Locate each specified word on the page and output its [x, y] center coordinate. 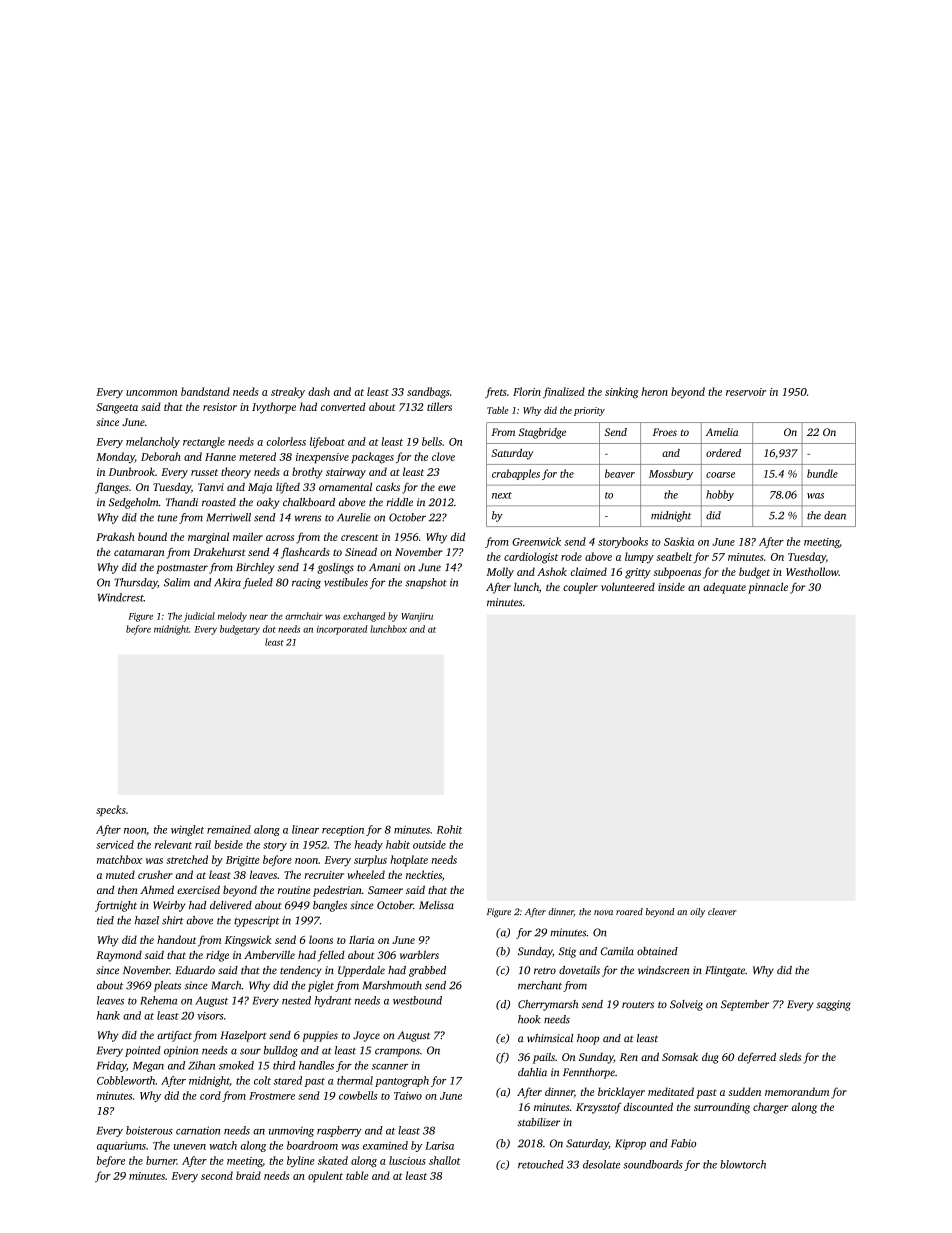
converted [343, 406]
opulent [325, 1176]
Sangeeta [117, 408]
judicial [199, 617]
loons [321, 939]
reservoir [746, 392]
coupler [580, 588]
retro [545, 971]
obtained [657, 951]
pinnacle [768, 588]
